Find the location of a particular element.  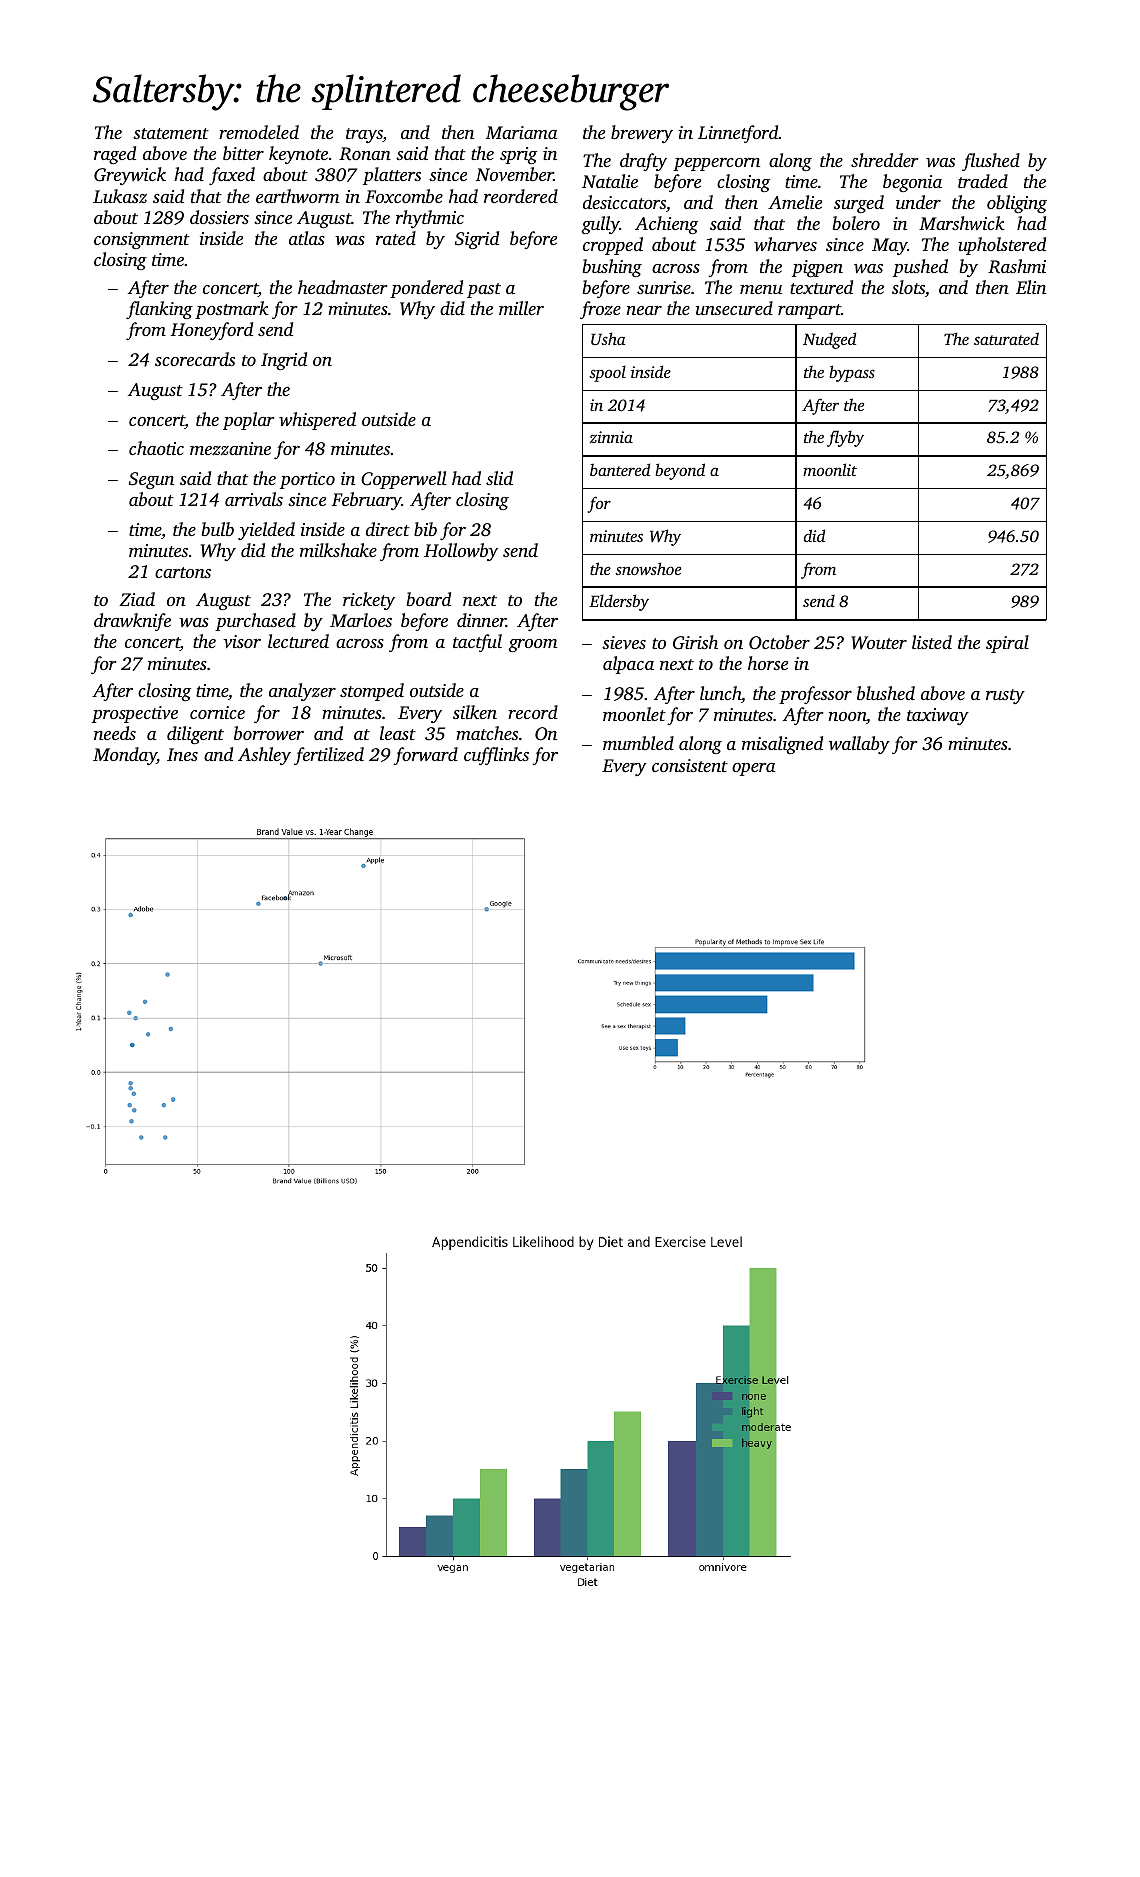

direct is located at coordinates (388, 529).
